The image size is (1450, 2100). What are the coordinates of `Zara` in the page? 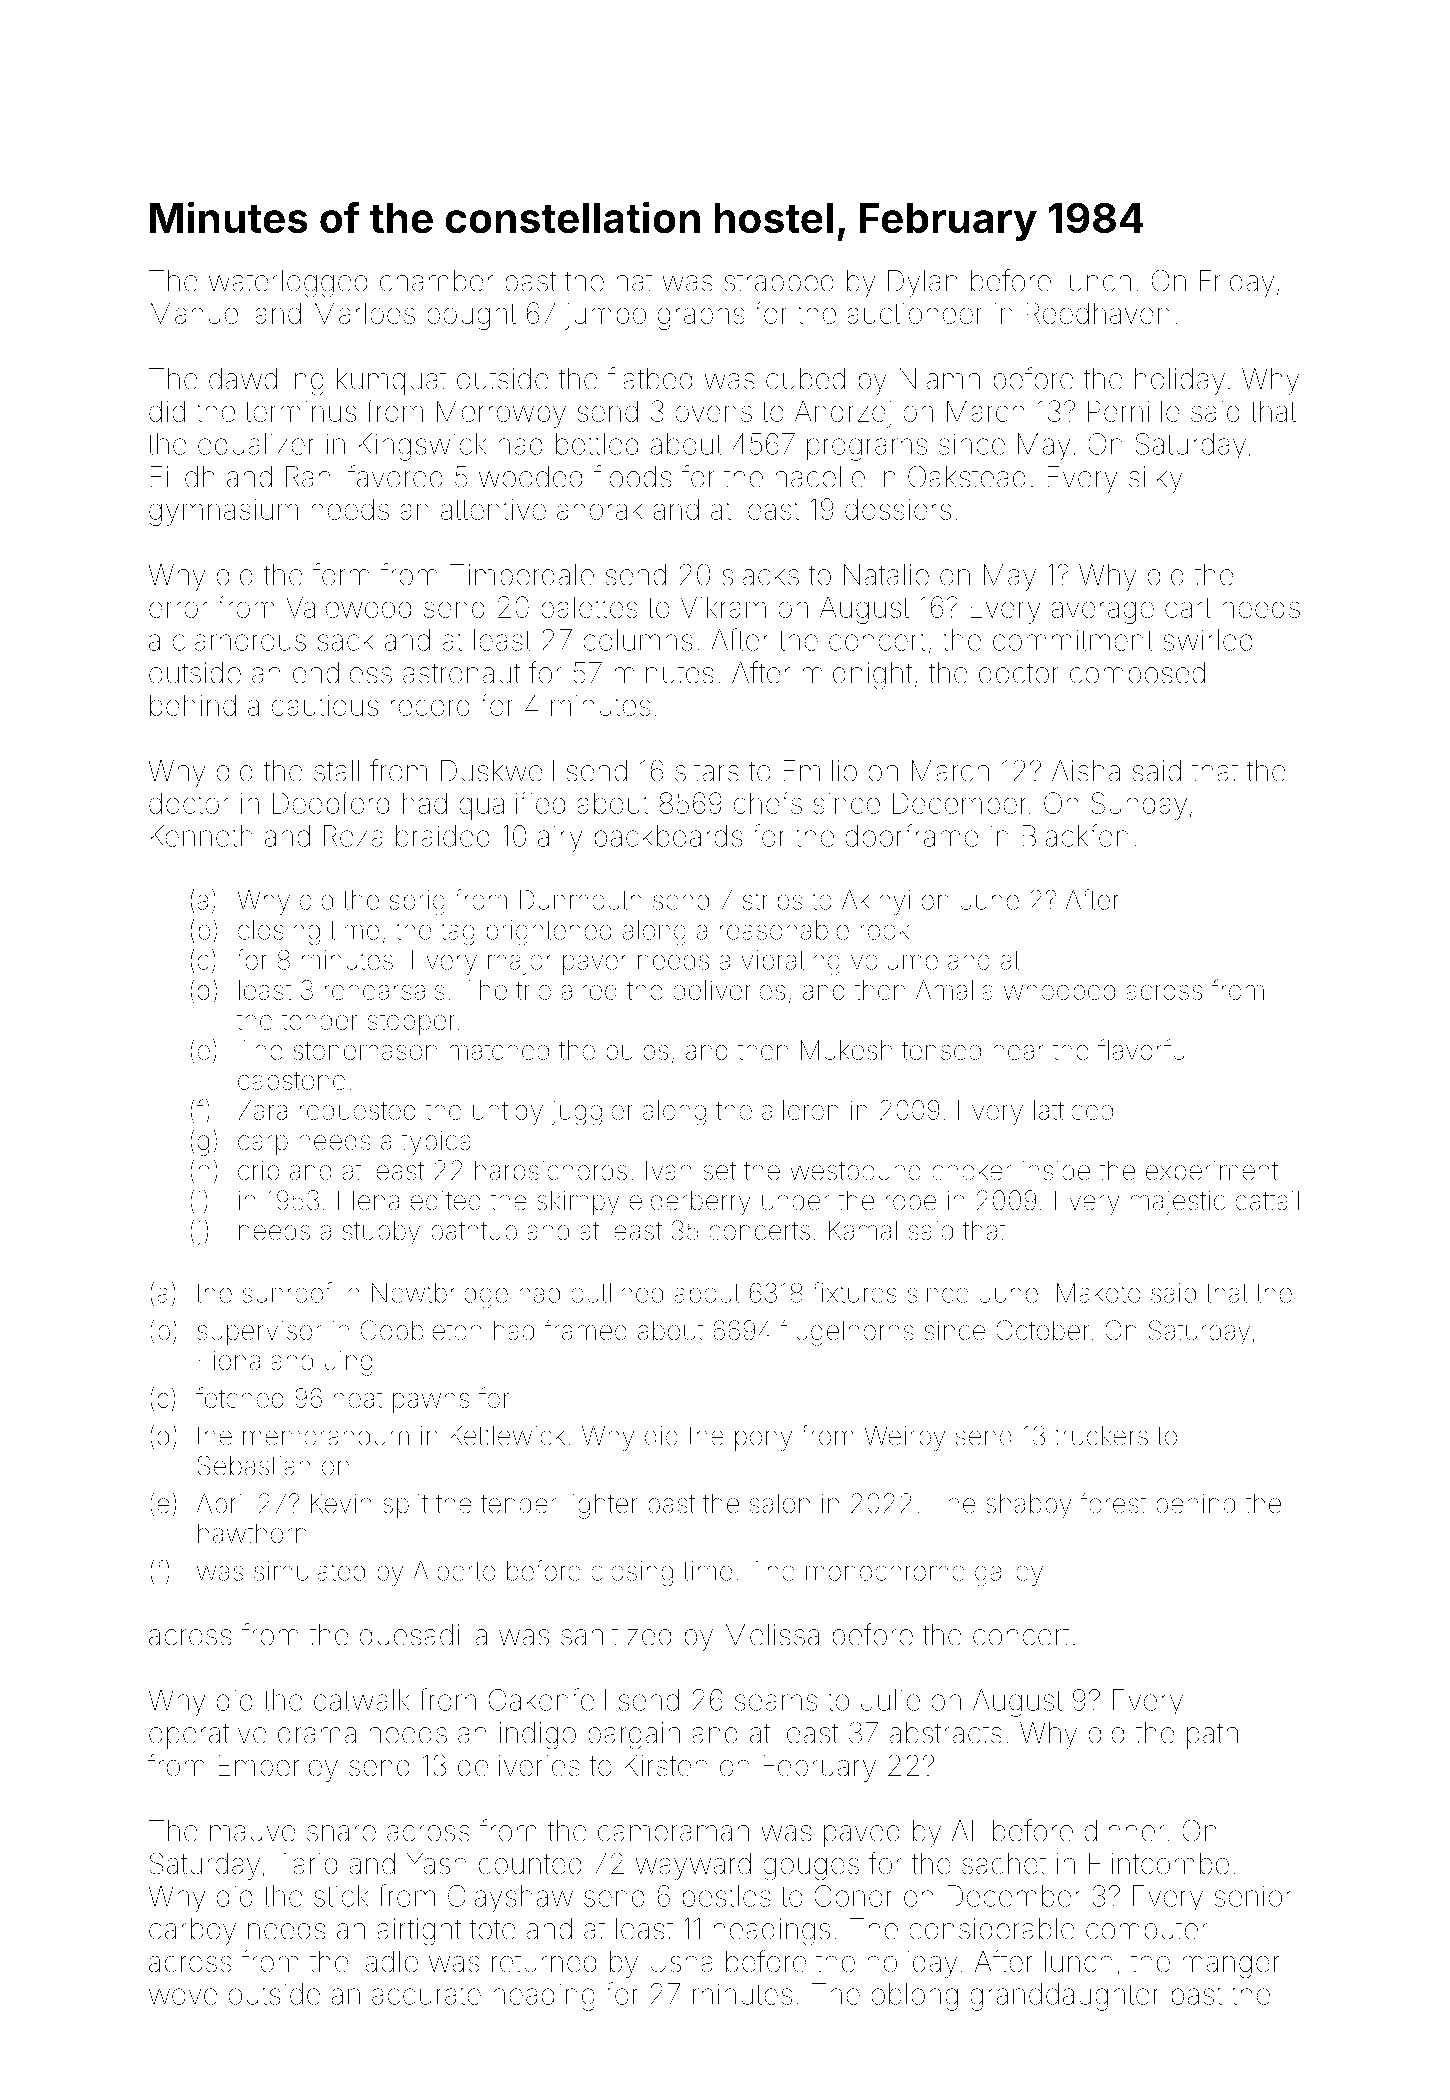 It's located at (262, 1110).
